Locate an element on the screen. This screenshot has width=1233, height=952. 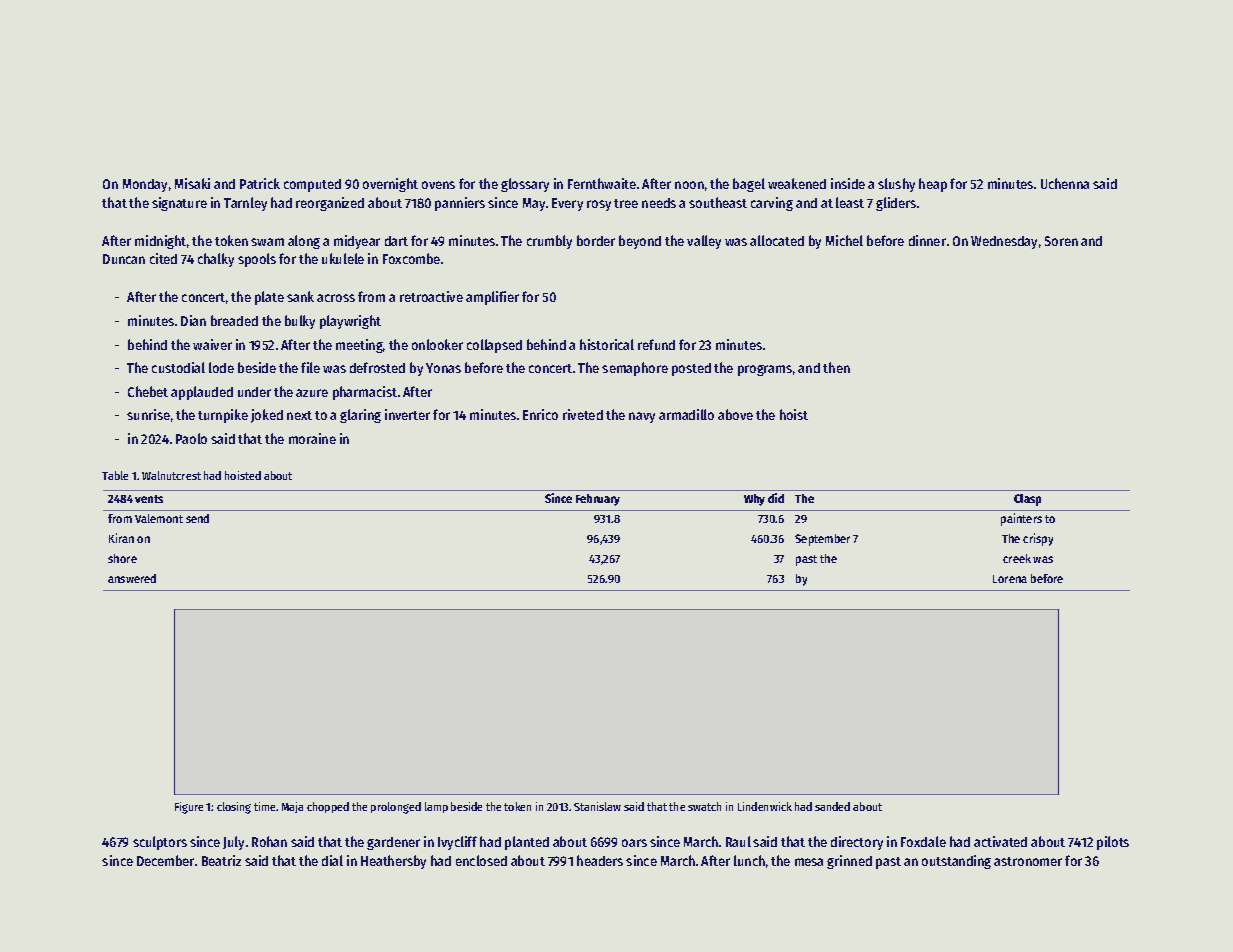
answered is located at coordinates (132, 578).
